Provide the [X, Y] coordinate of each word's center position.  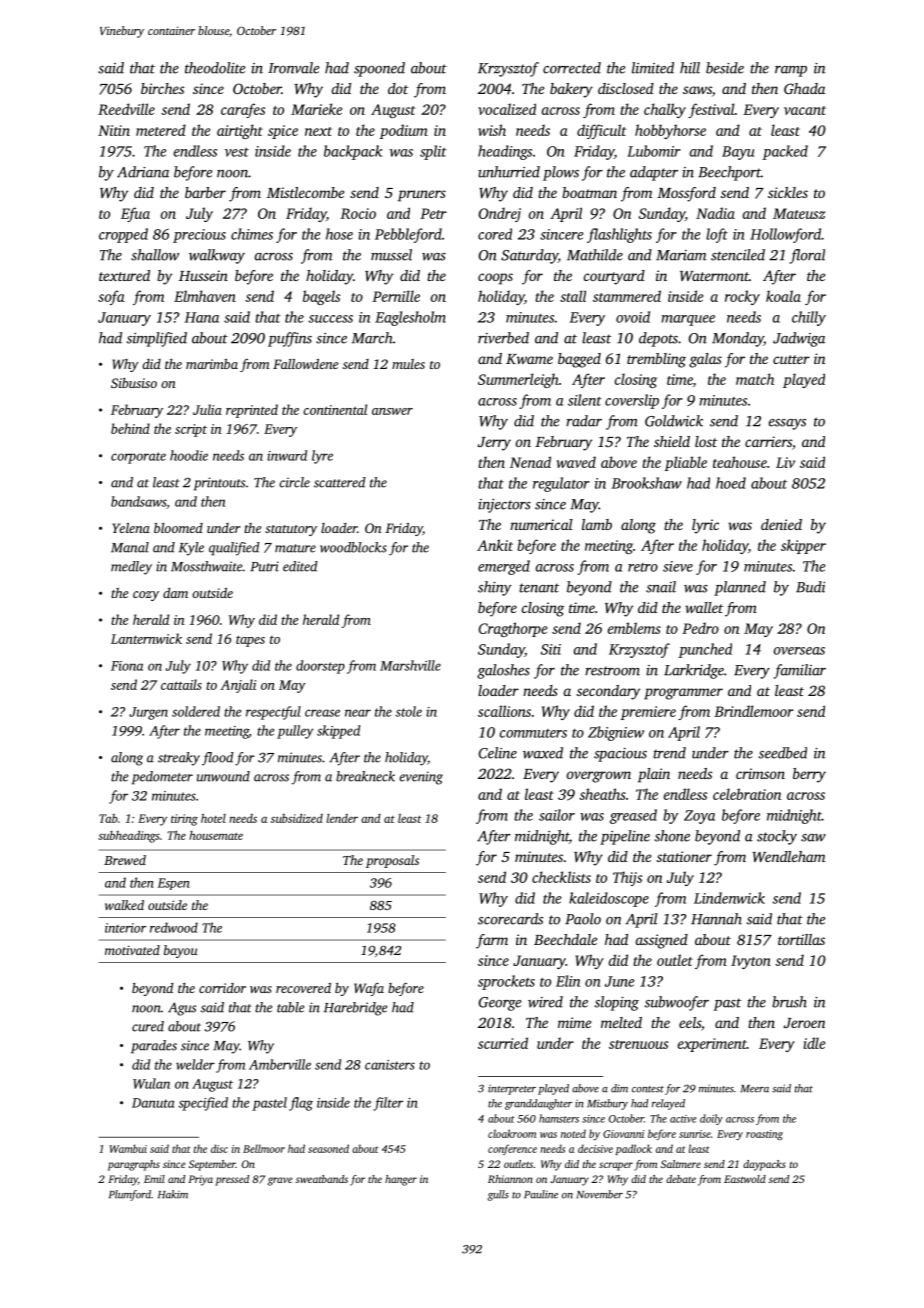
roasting [764, 1135]
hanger [401, 1180]
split [433, 152]
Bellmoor [264, 1148]
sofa [111, 297]
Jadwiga [799, 339]
